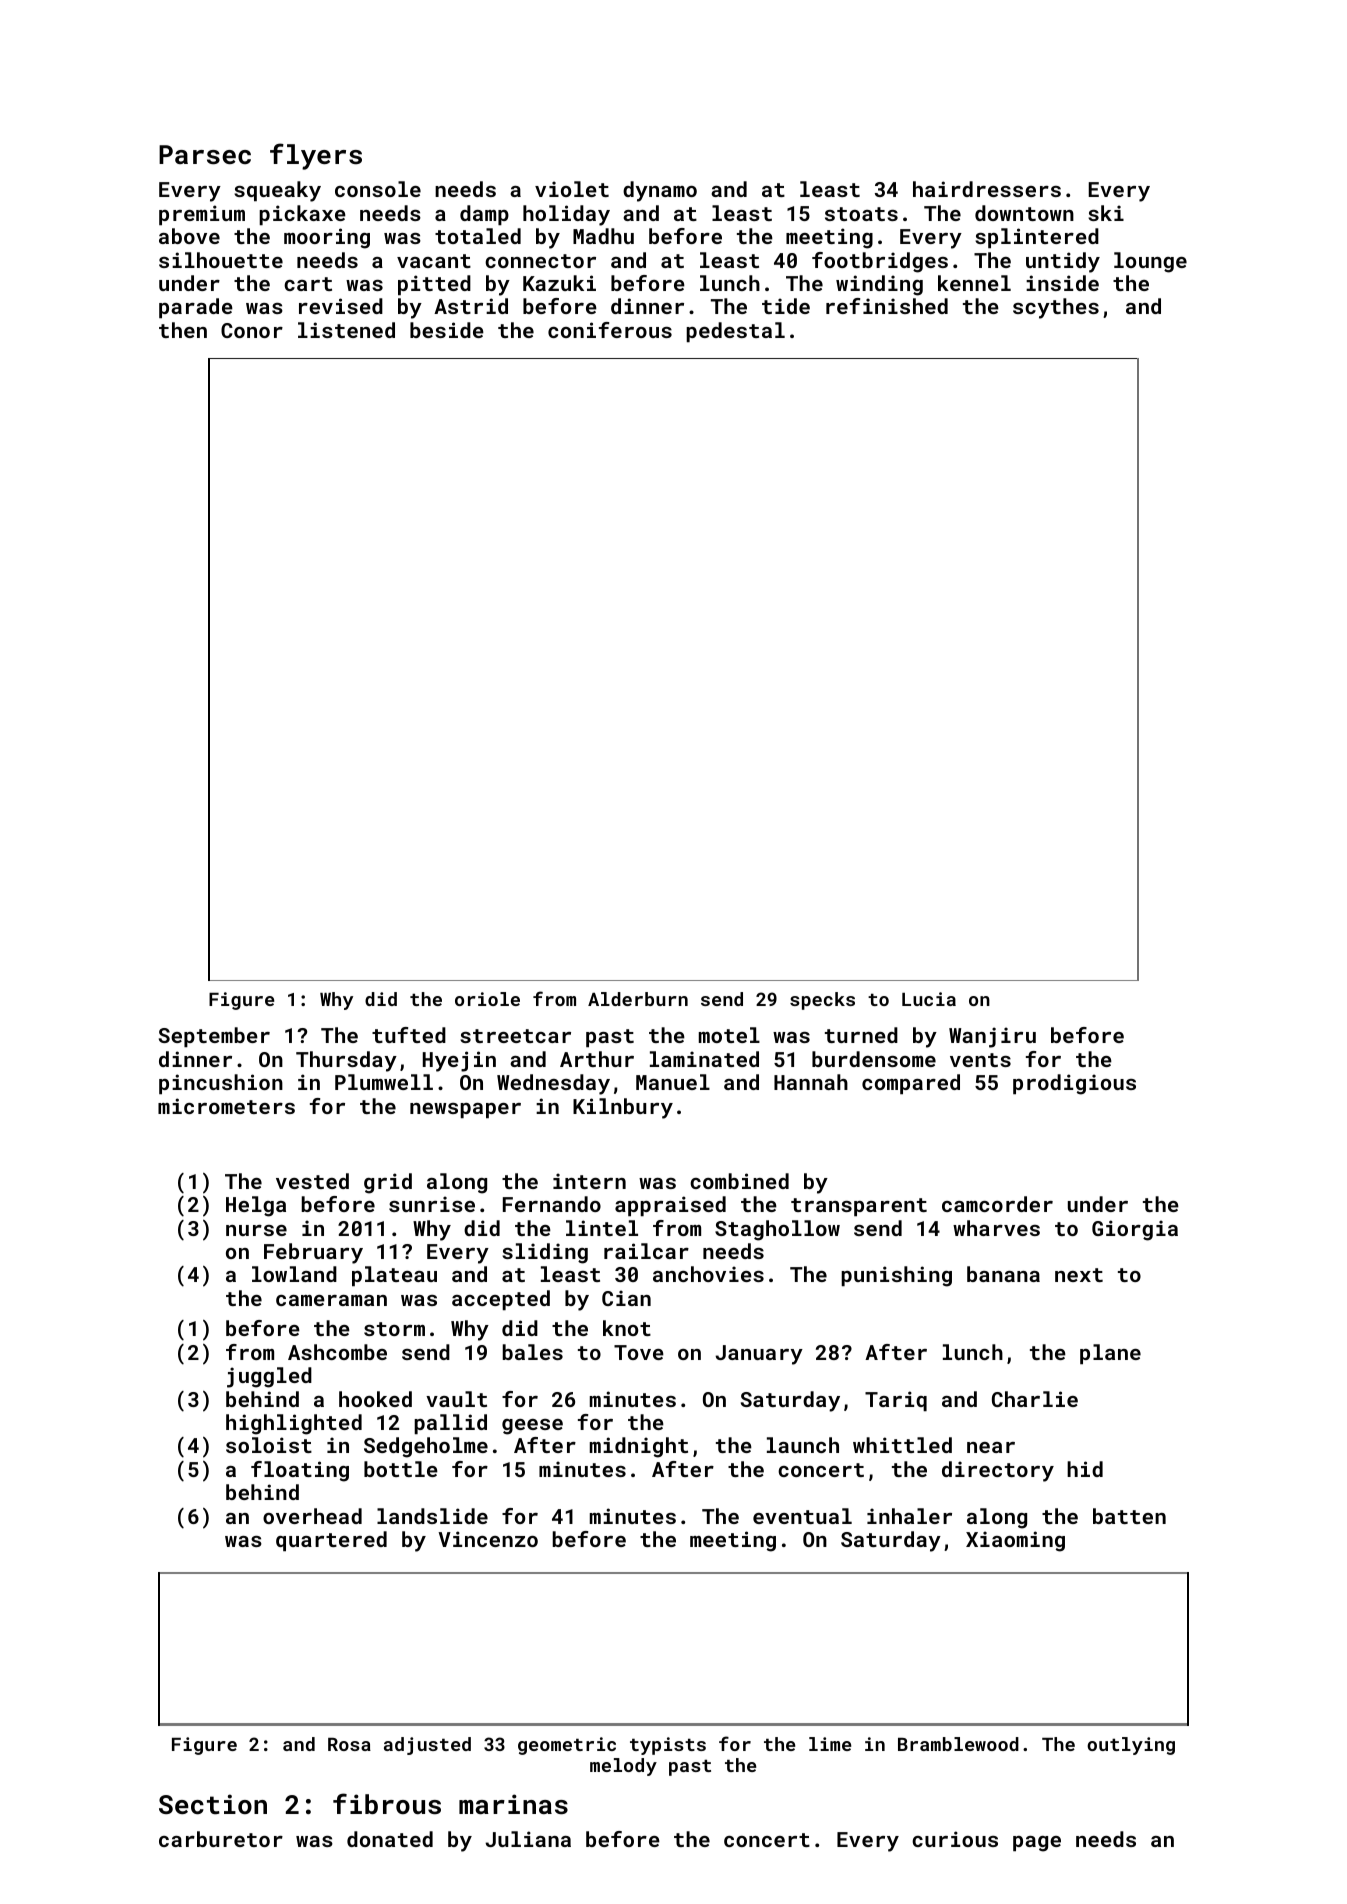 The image size is (1347, 1904). Describe the element at coordinates (830, 1744) in the document. I see `lime` at that location.
